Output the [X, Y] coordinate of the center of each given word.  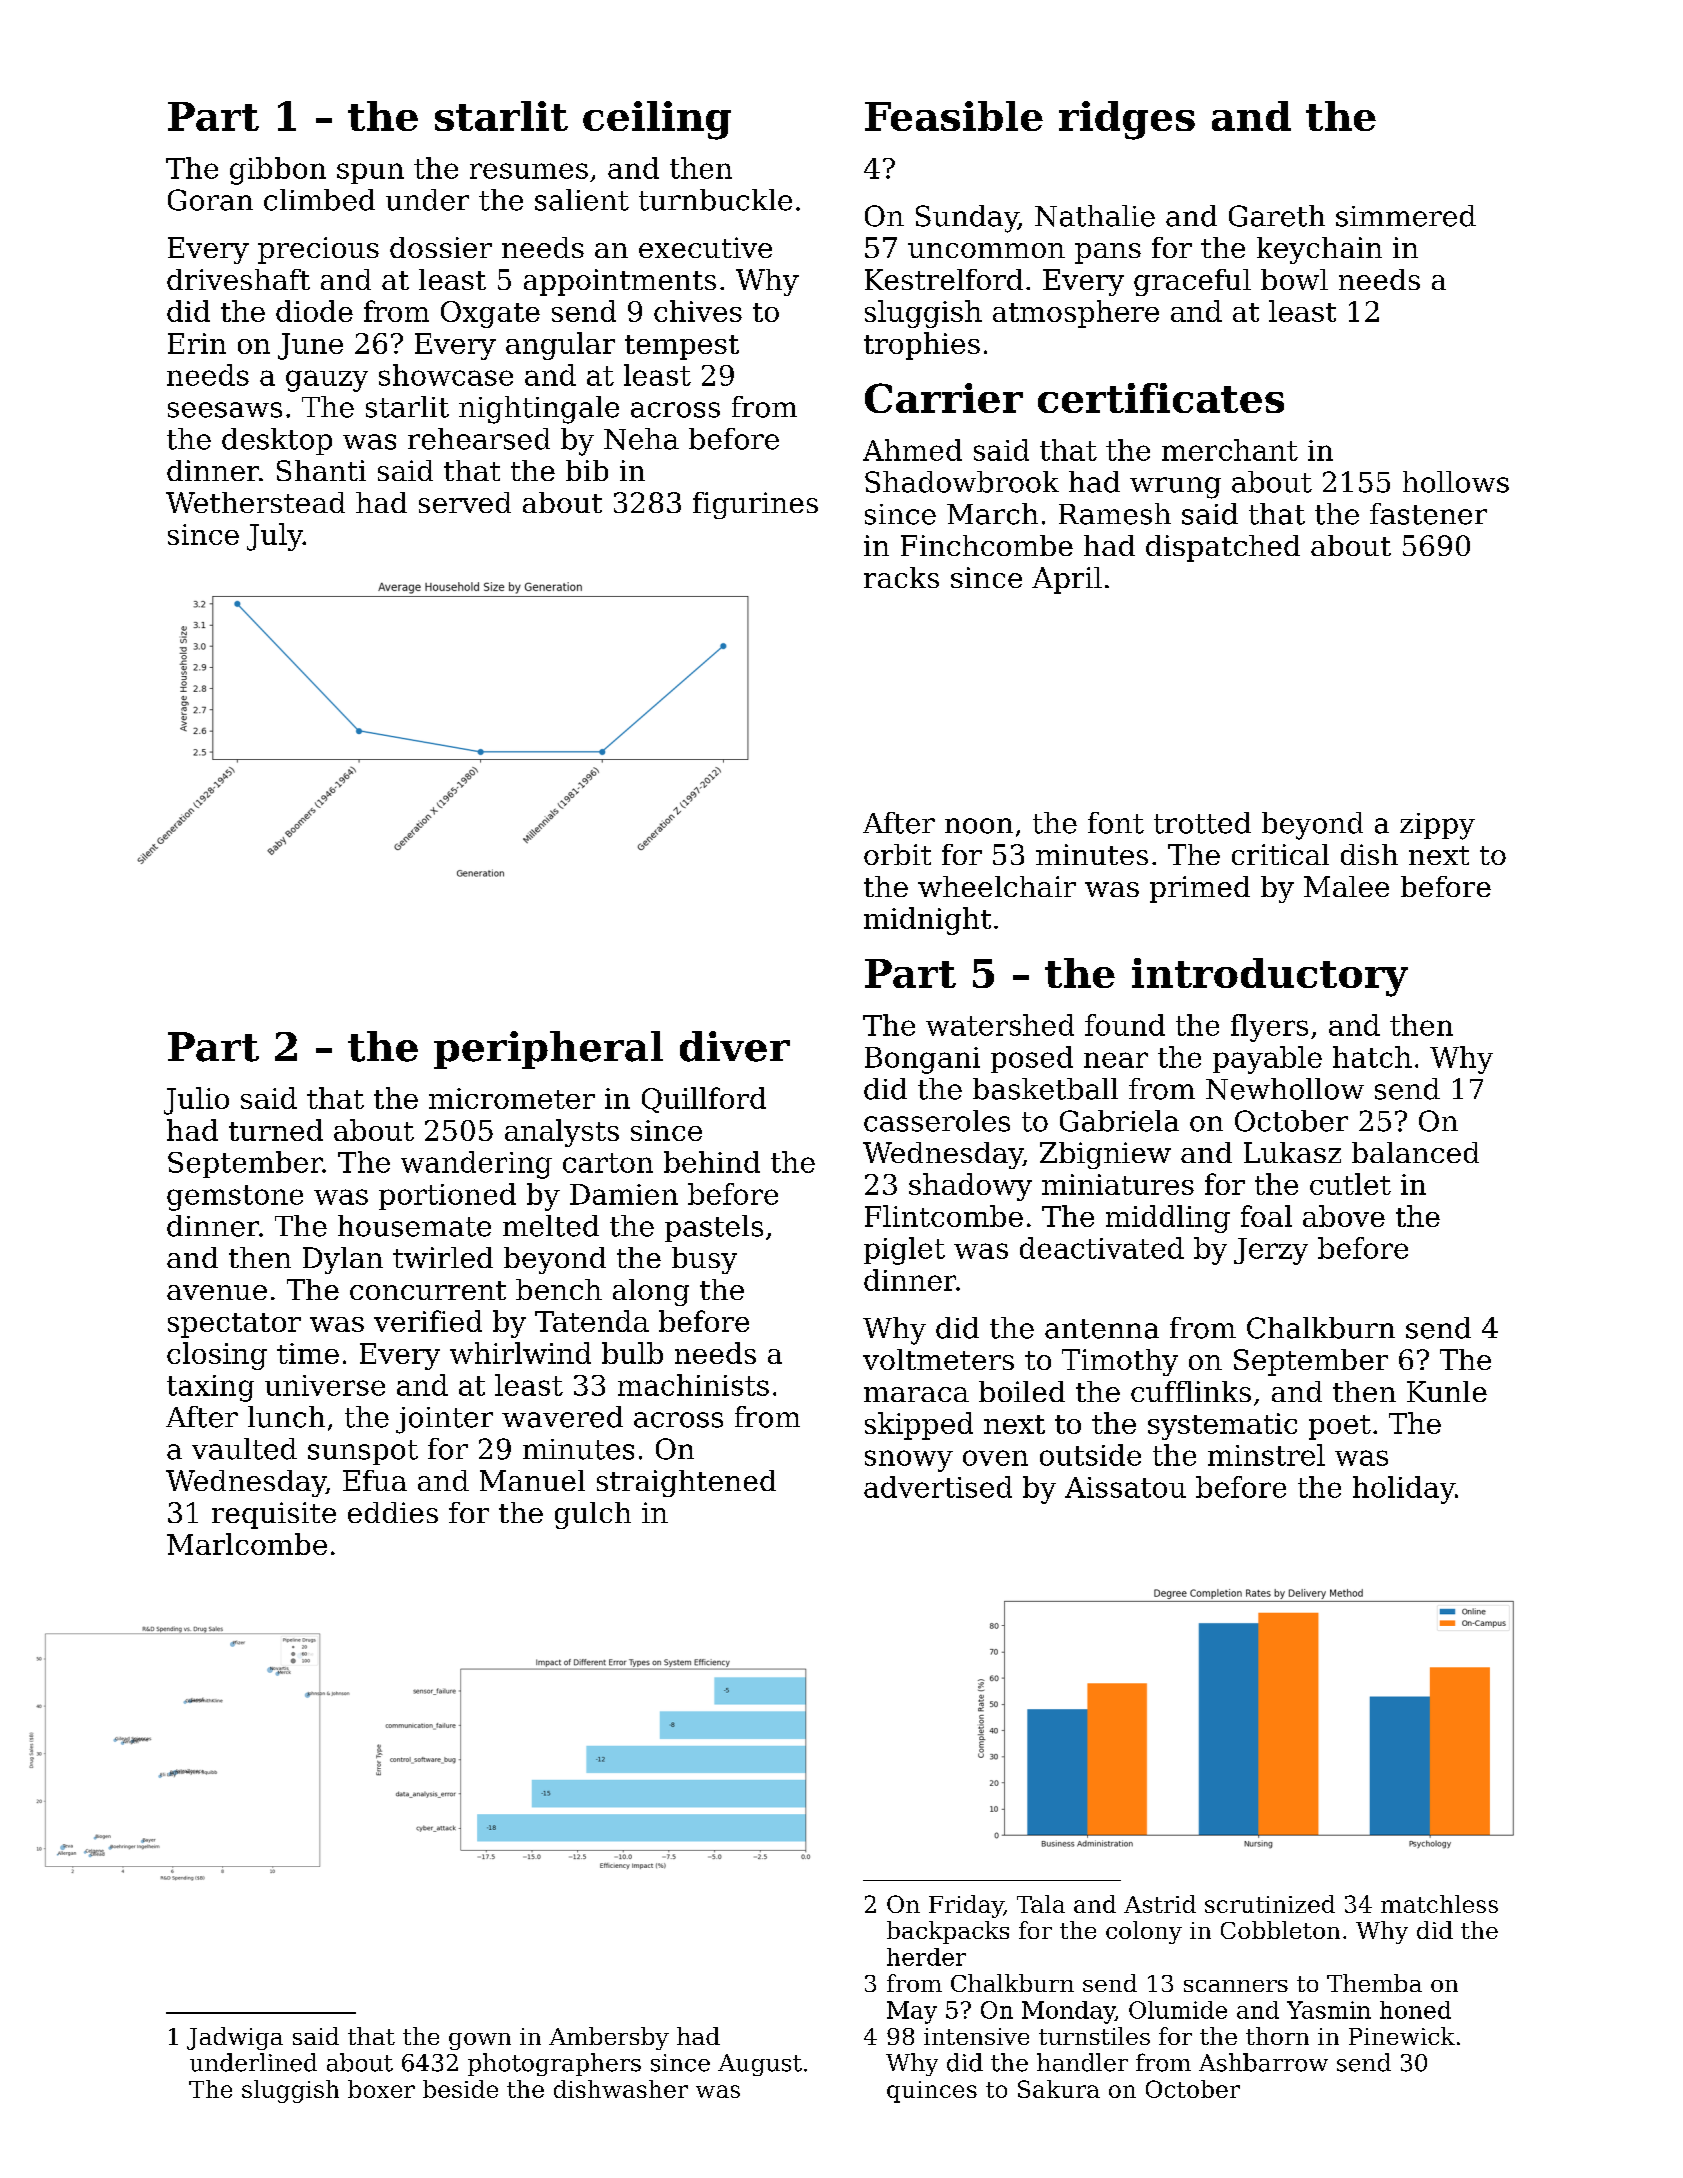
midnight [927, 921]
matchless [1439, 1904]
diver [735, 1046]
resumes [529, 171]
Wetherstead [255, 502]
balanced [1415, 1152]
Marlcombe [247, 1544]
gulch [593, 1515]
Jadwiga [235, 2038]
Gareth [1277, 216]
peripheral [548, 1050]
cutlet [1350, 1184]
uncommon [986, 250]
